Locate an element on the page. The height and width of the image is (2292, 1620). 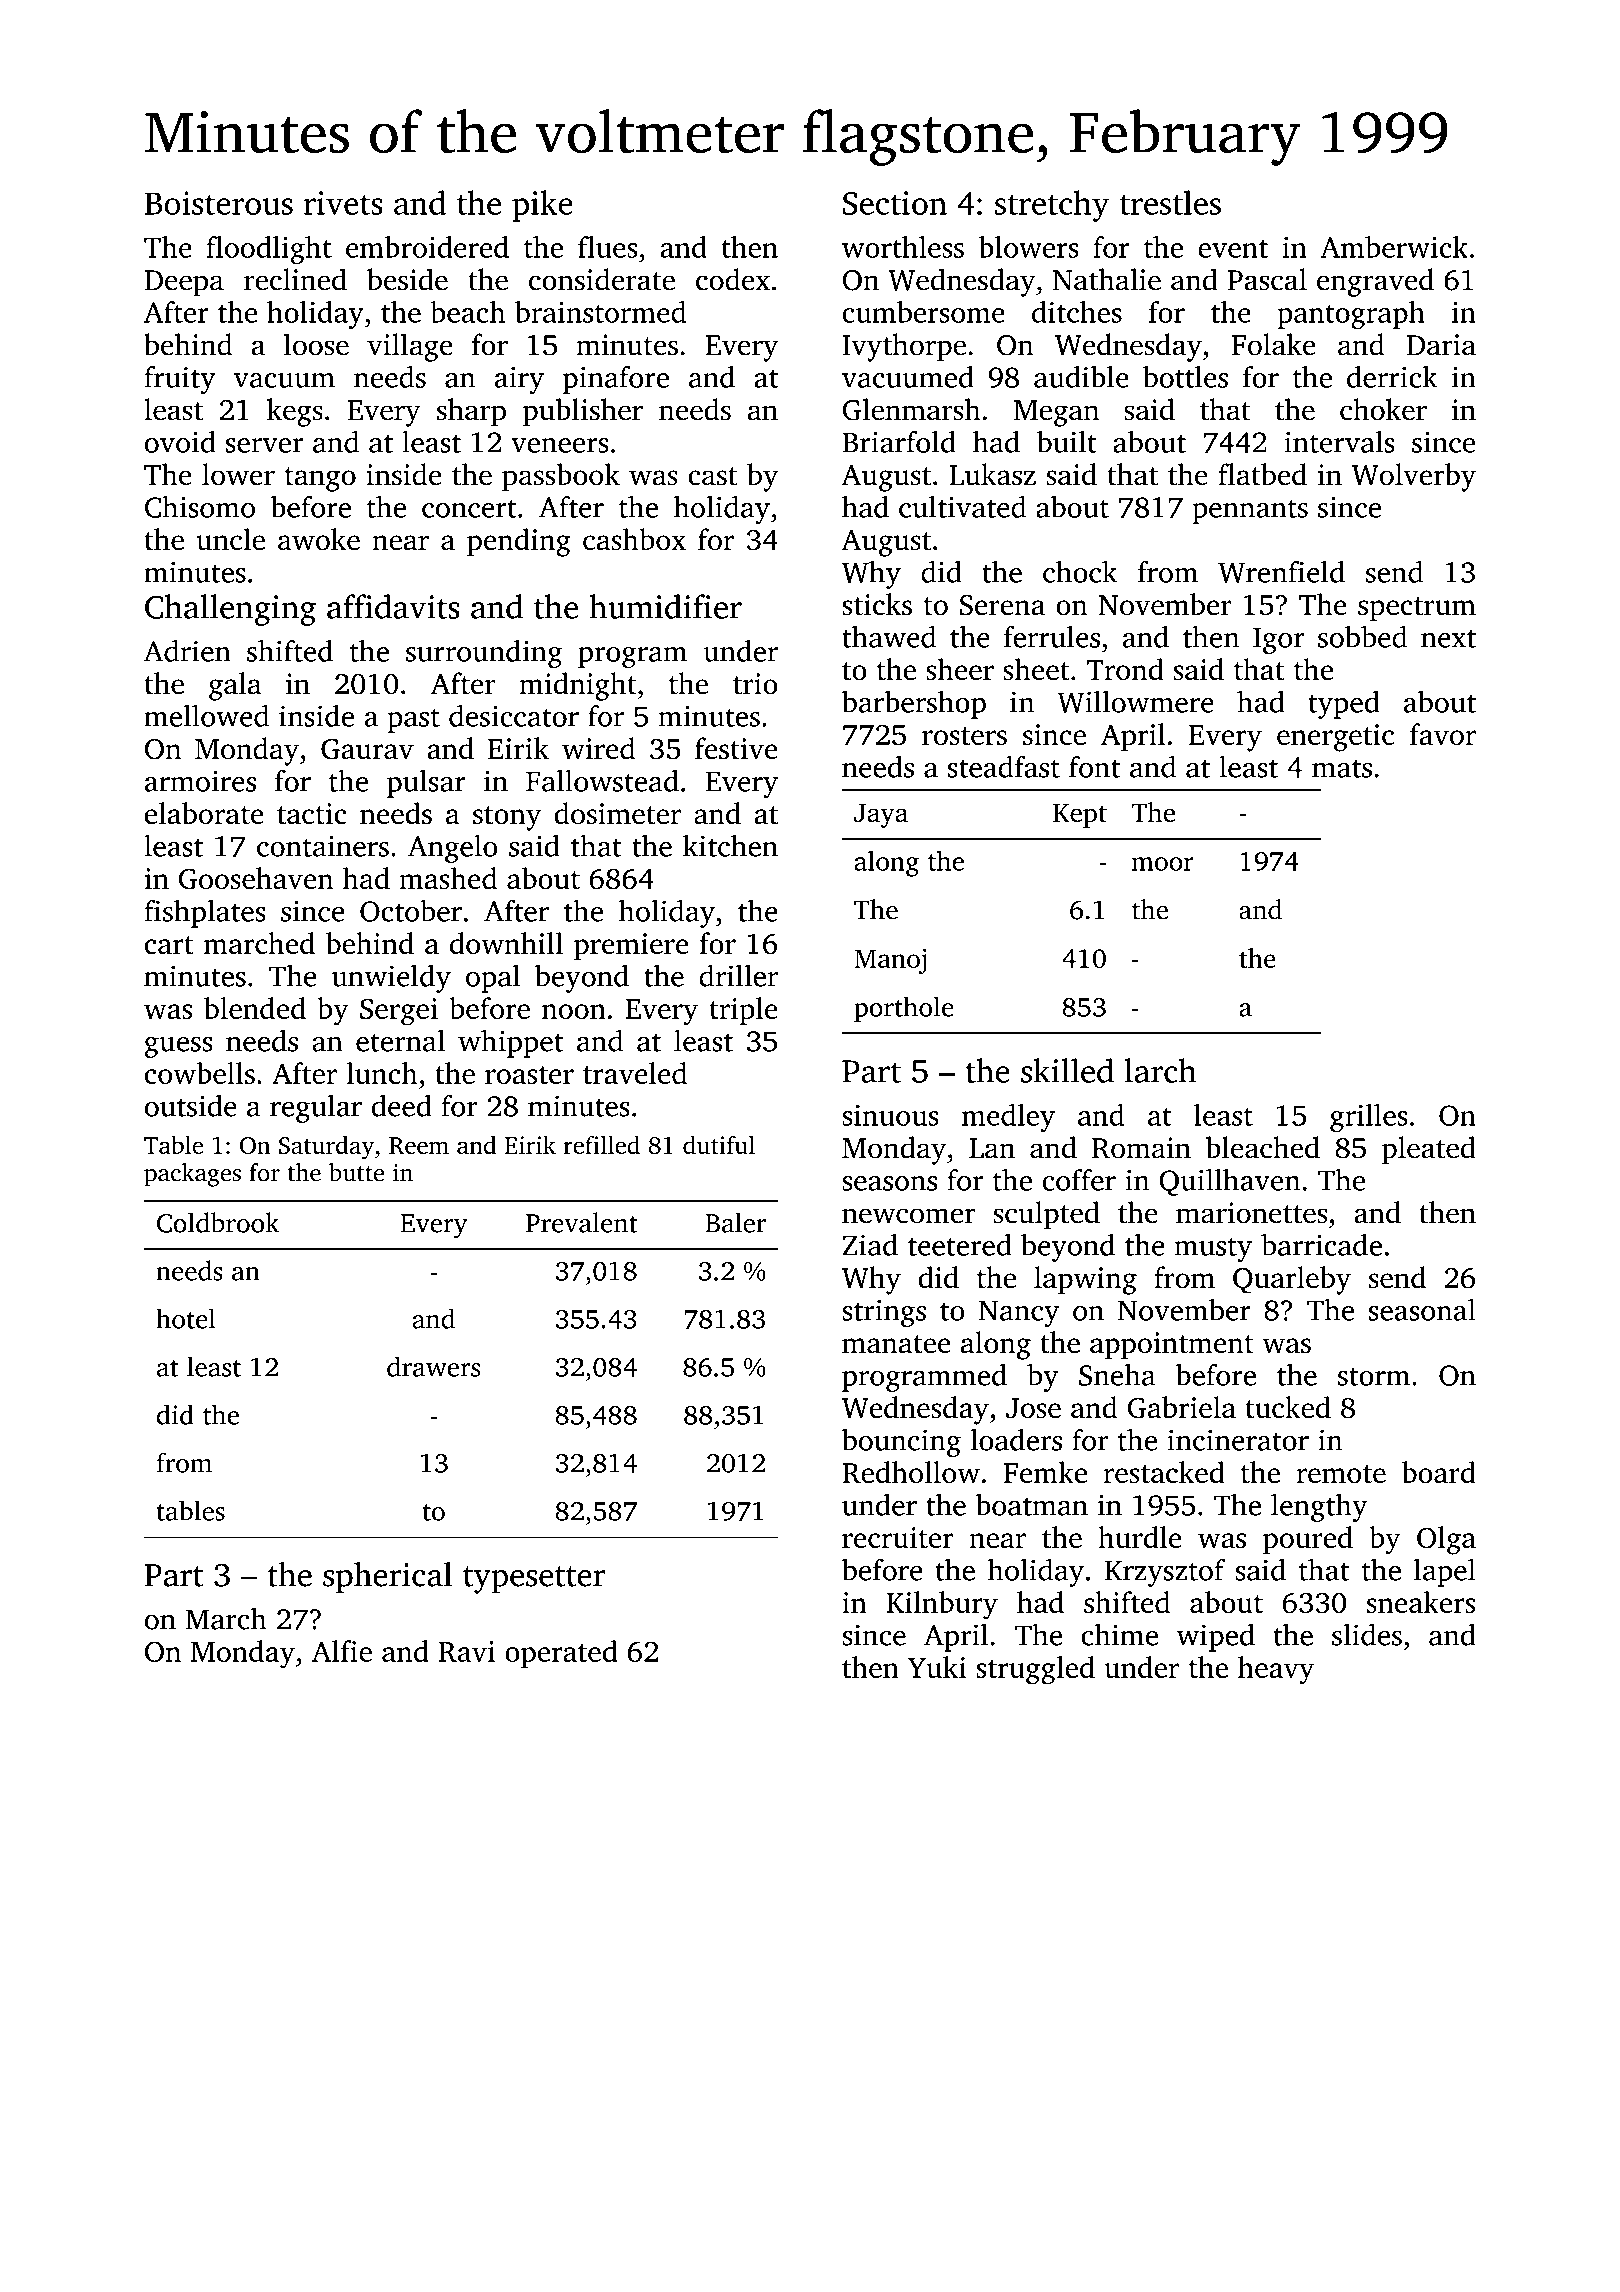
Deepa is located at coordinates (184, 283).
